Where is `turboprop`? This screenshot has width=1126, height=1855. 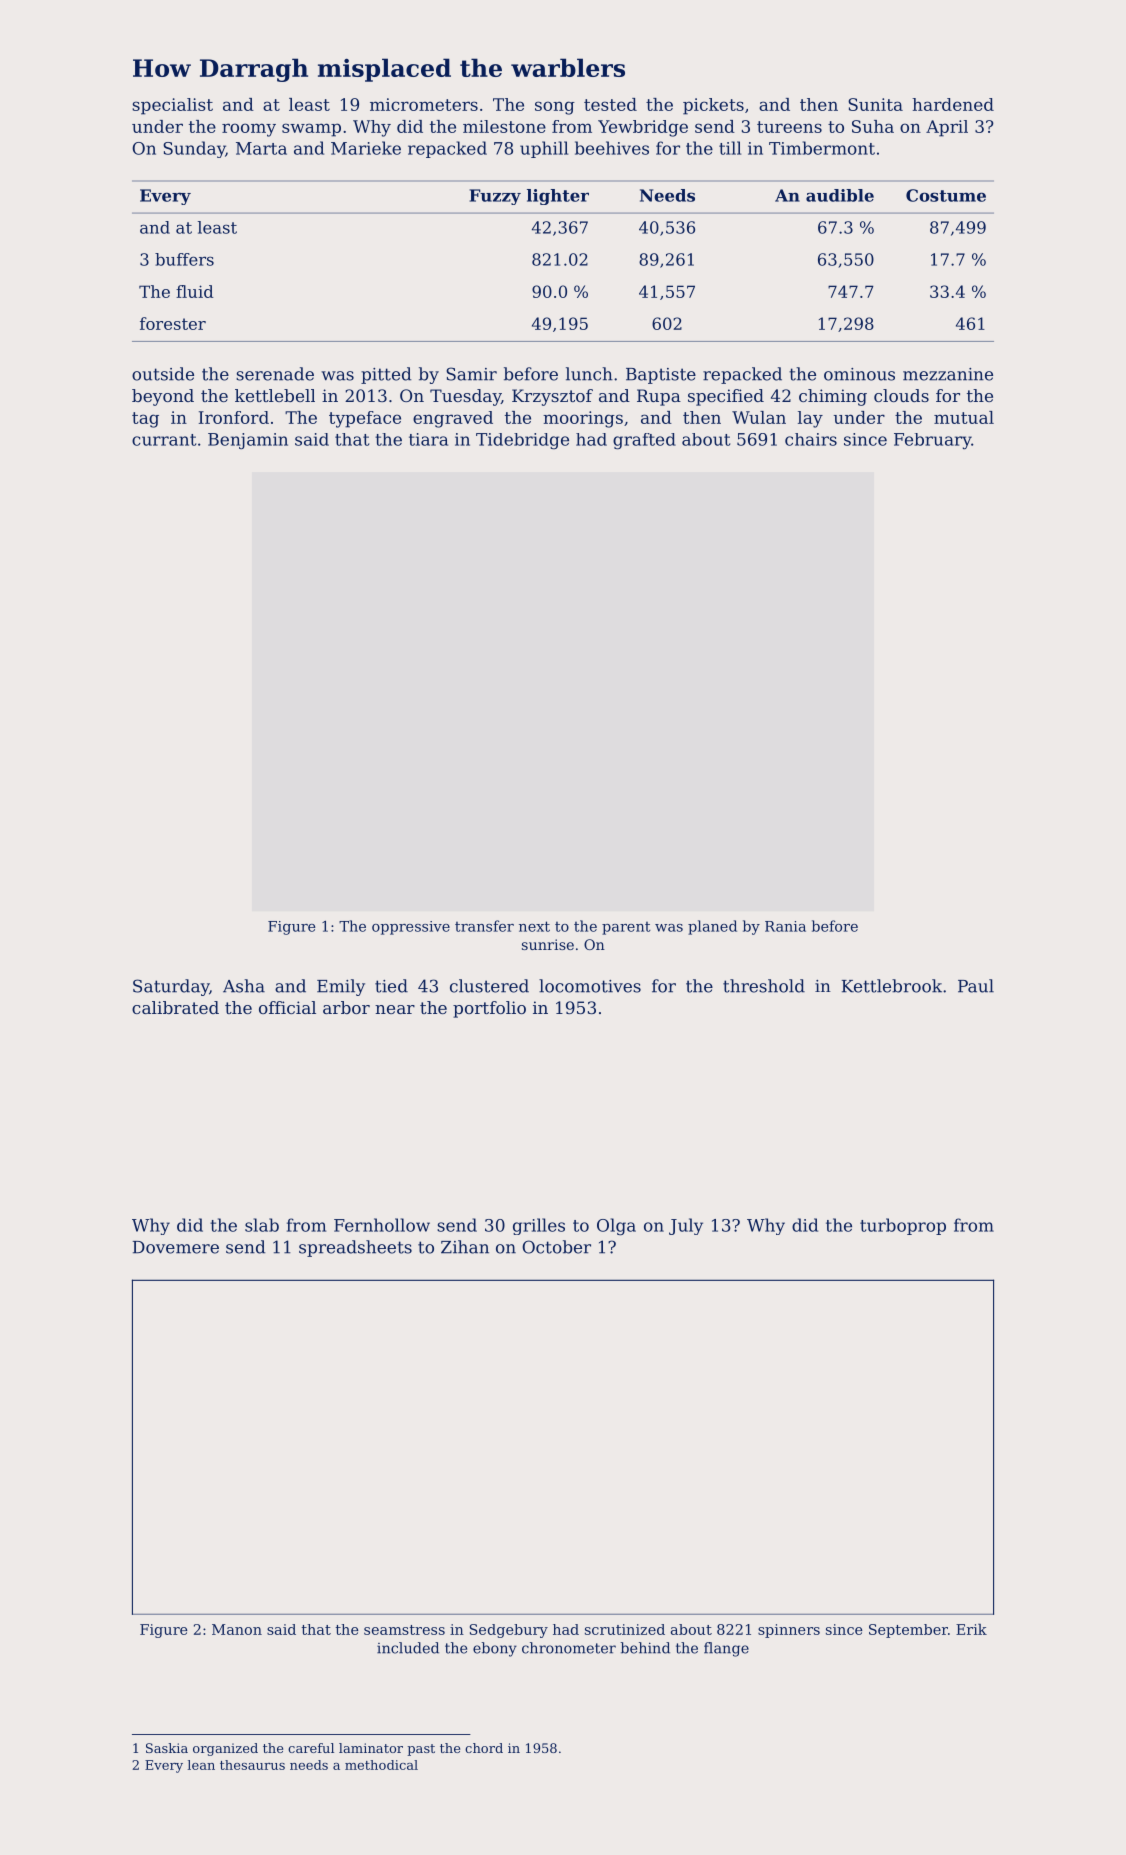 turboprop is located at coordinates (903, 1226).
